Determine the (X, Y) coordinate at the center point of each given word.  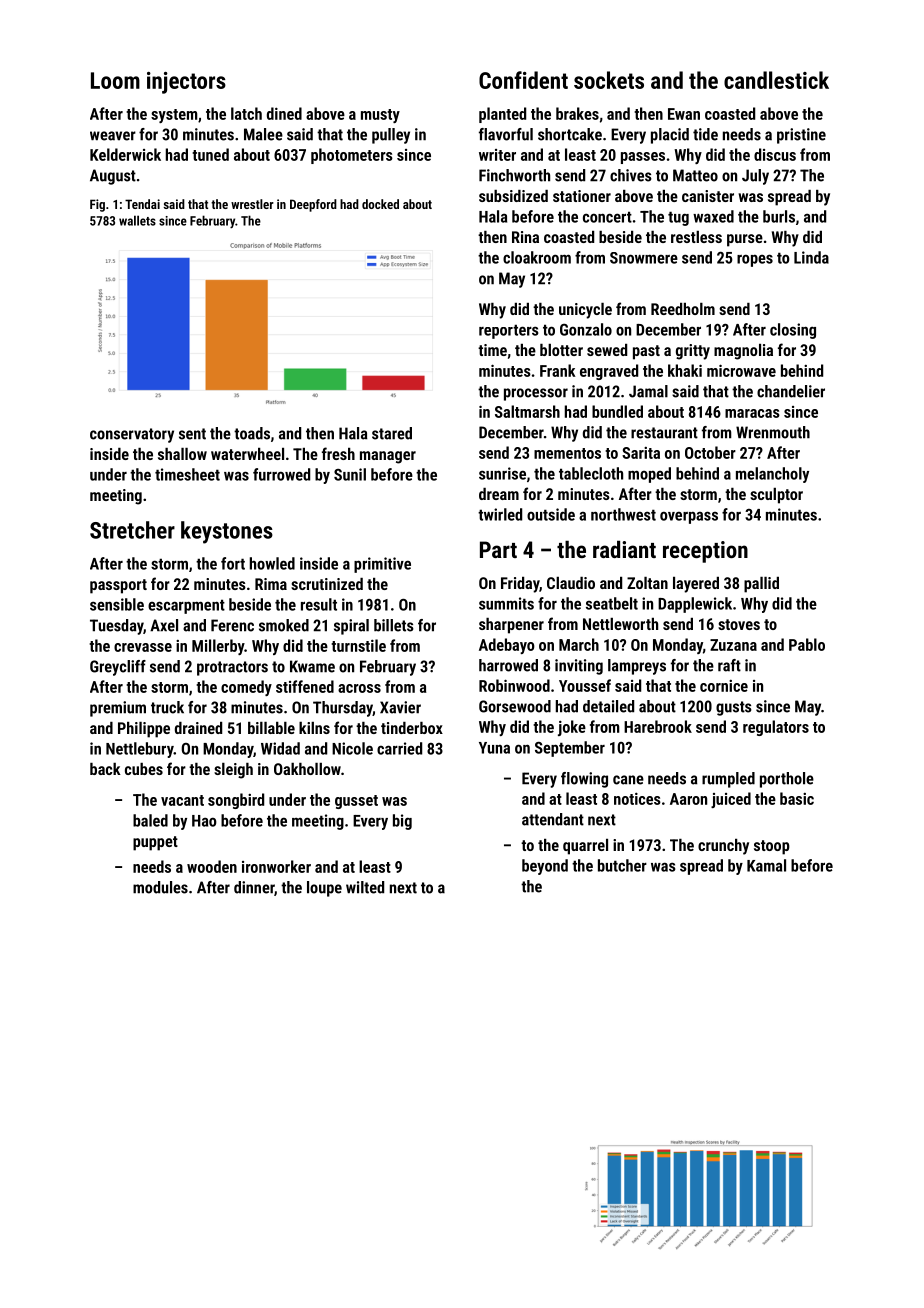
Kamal (766, 865)
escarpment (186, 606)
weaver (113, 136)
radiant (624, 549)
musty (380, 116)
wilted (365, 887)
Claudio (571, 583)
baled (150, 820)
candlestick (776, 80)
